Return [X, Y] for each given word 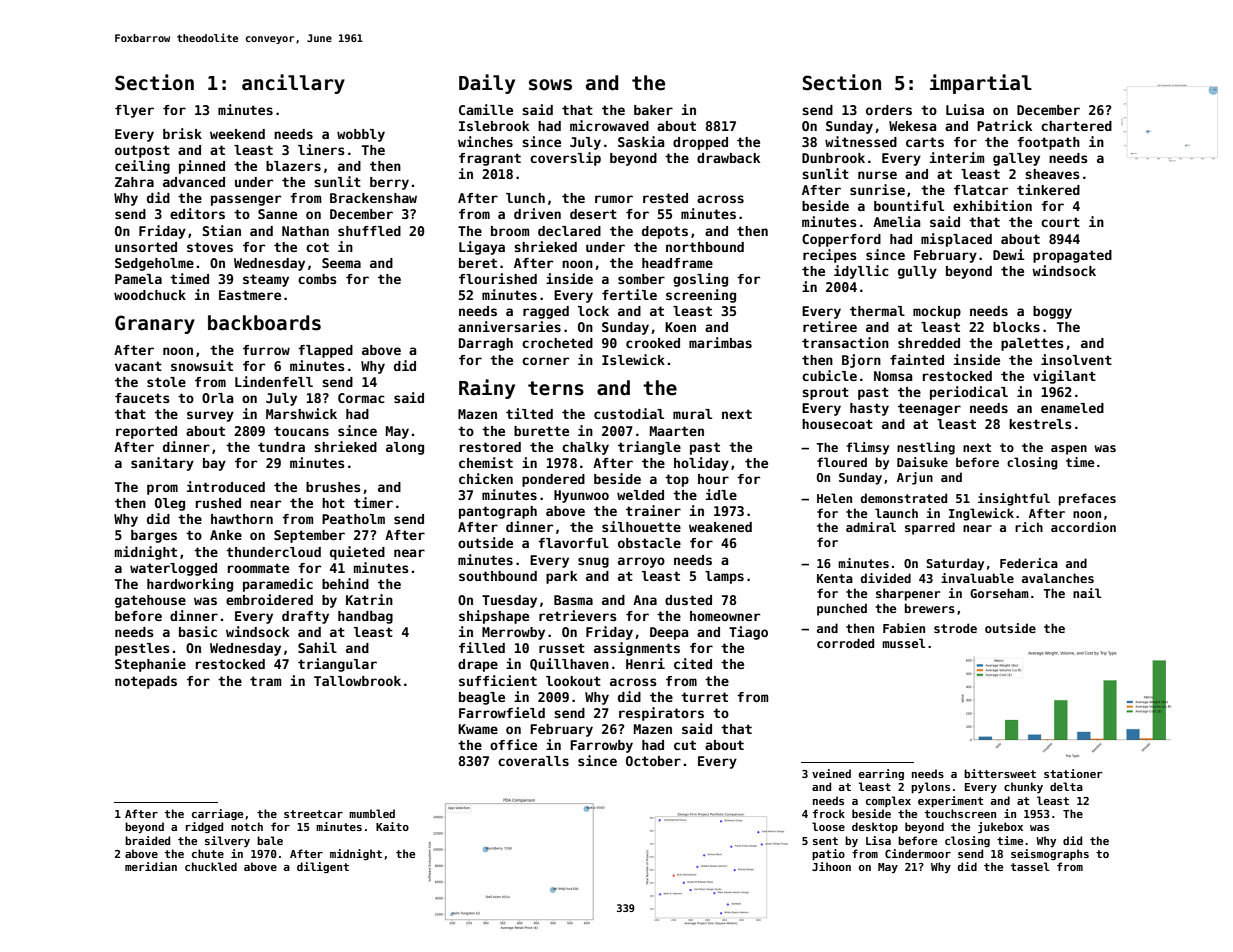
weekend [237, 134]
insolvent [1076, 359]
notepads [146, 682]
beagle [482, 698]
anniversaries [509, 326]
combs [317, 279]
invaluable [977, 578]
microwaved [609, 125]
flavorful [573, 543]
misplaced [956, 240]
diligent [323, 867]
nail [1087, 593]
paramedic [278, 585]
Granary [155, 324]
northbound [705, 247]
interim [957, 157]
